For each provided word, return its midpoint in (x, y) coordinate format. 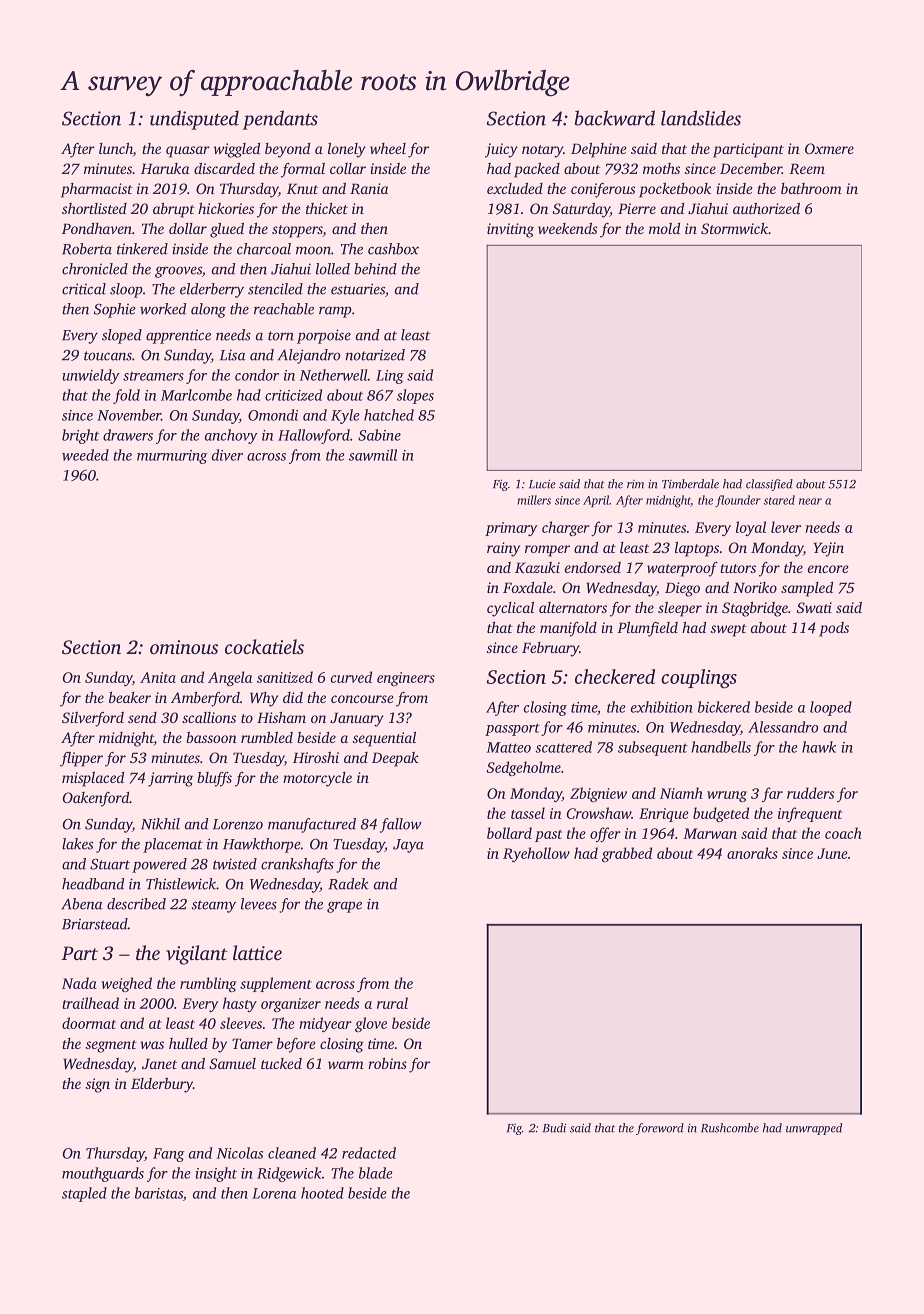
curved (351, 677)
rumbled (267, 737)
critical (84, 289)
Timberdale (690, 484)
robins (387, 1063)
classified (769, 485)
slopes (415, 396)
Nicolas (240, 1153)
